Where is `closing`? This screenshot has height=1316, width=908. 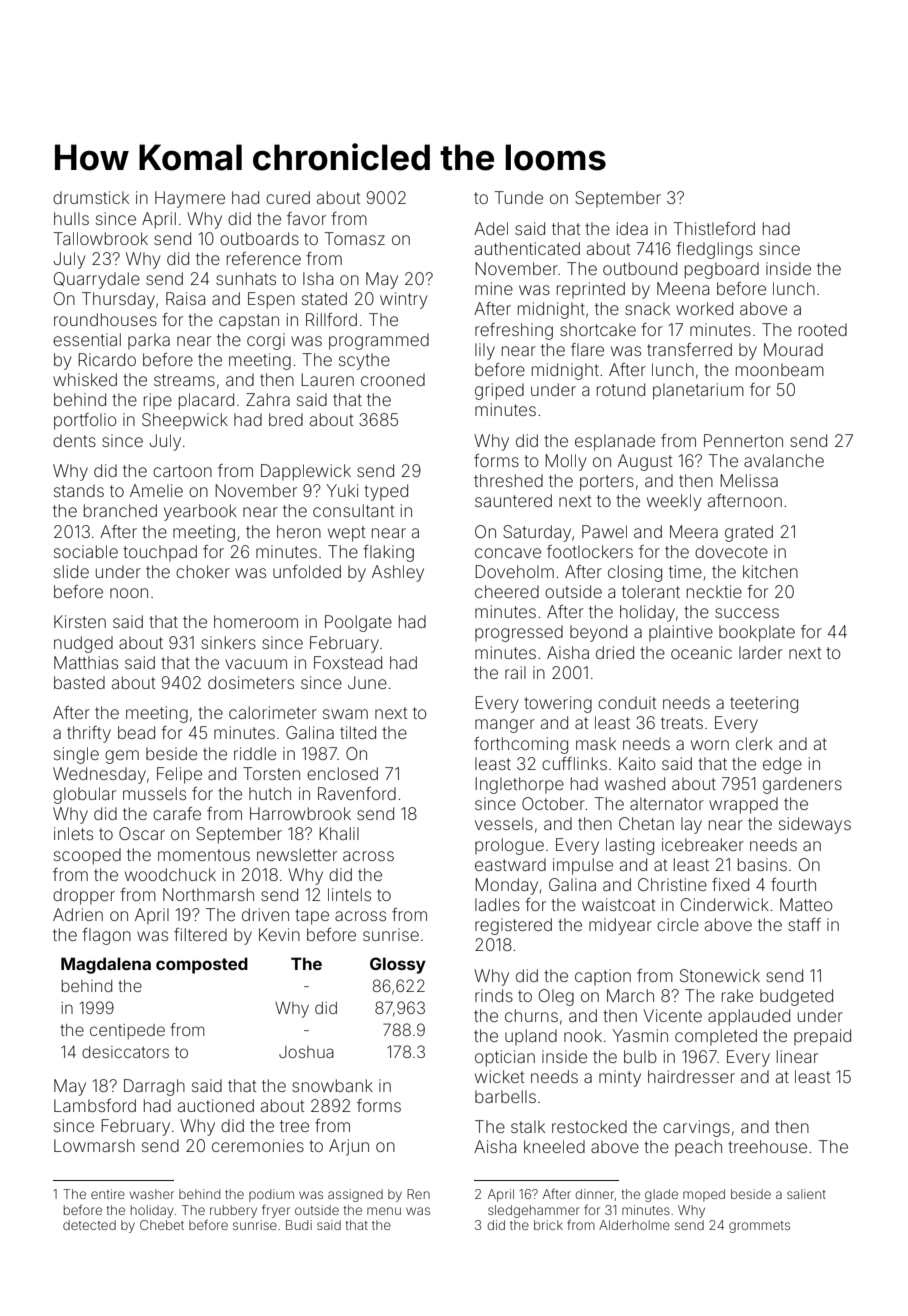 closing is located at coordinates (635, 573).
